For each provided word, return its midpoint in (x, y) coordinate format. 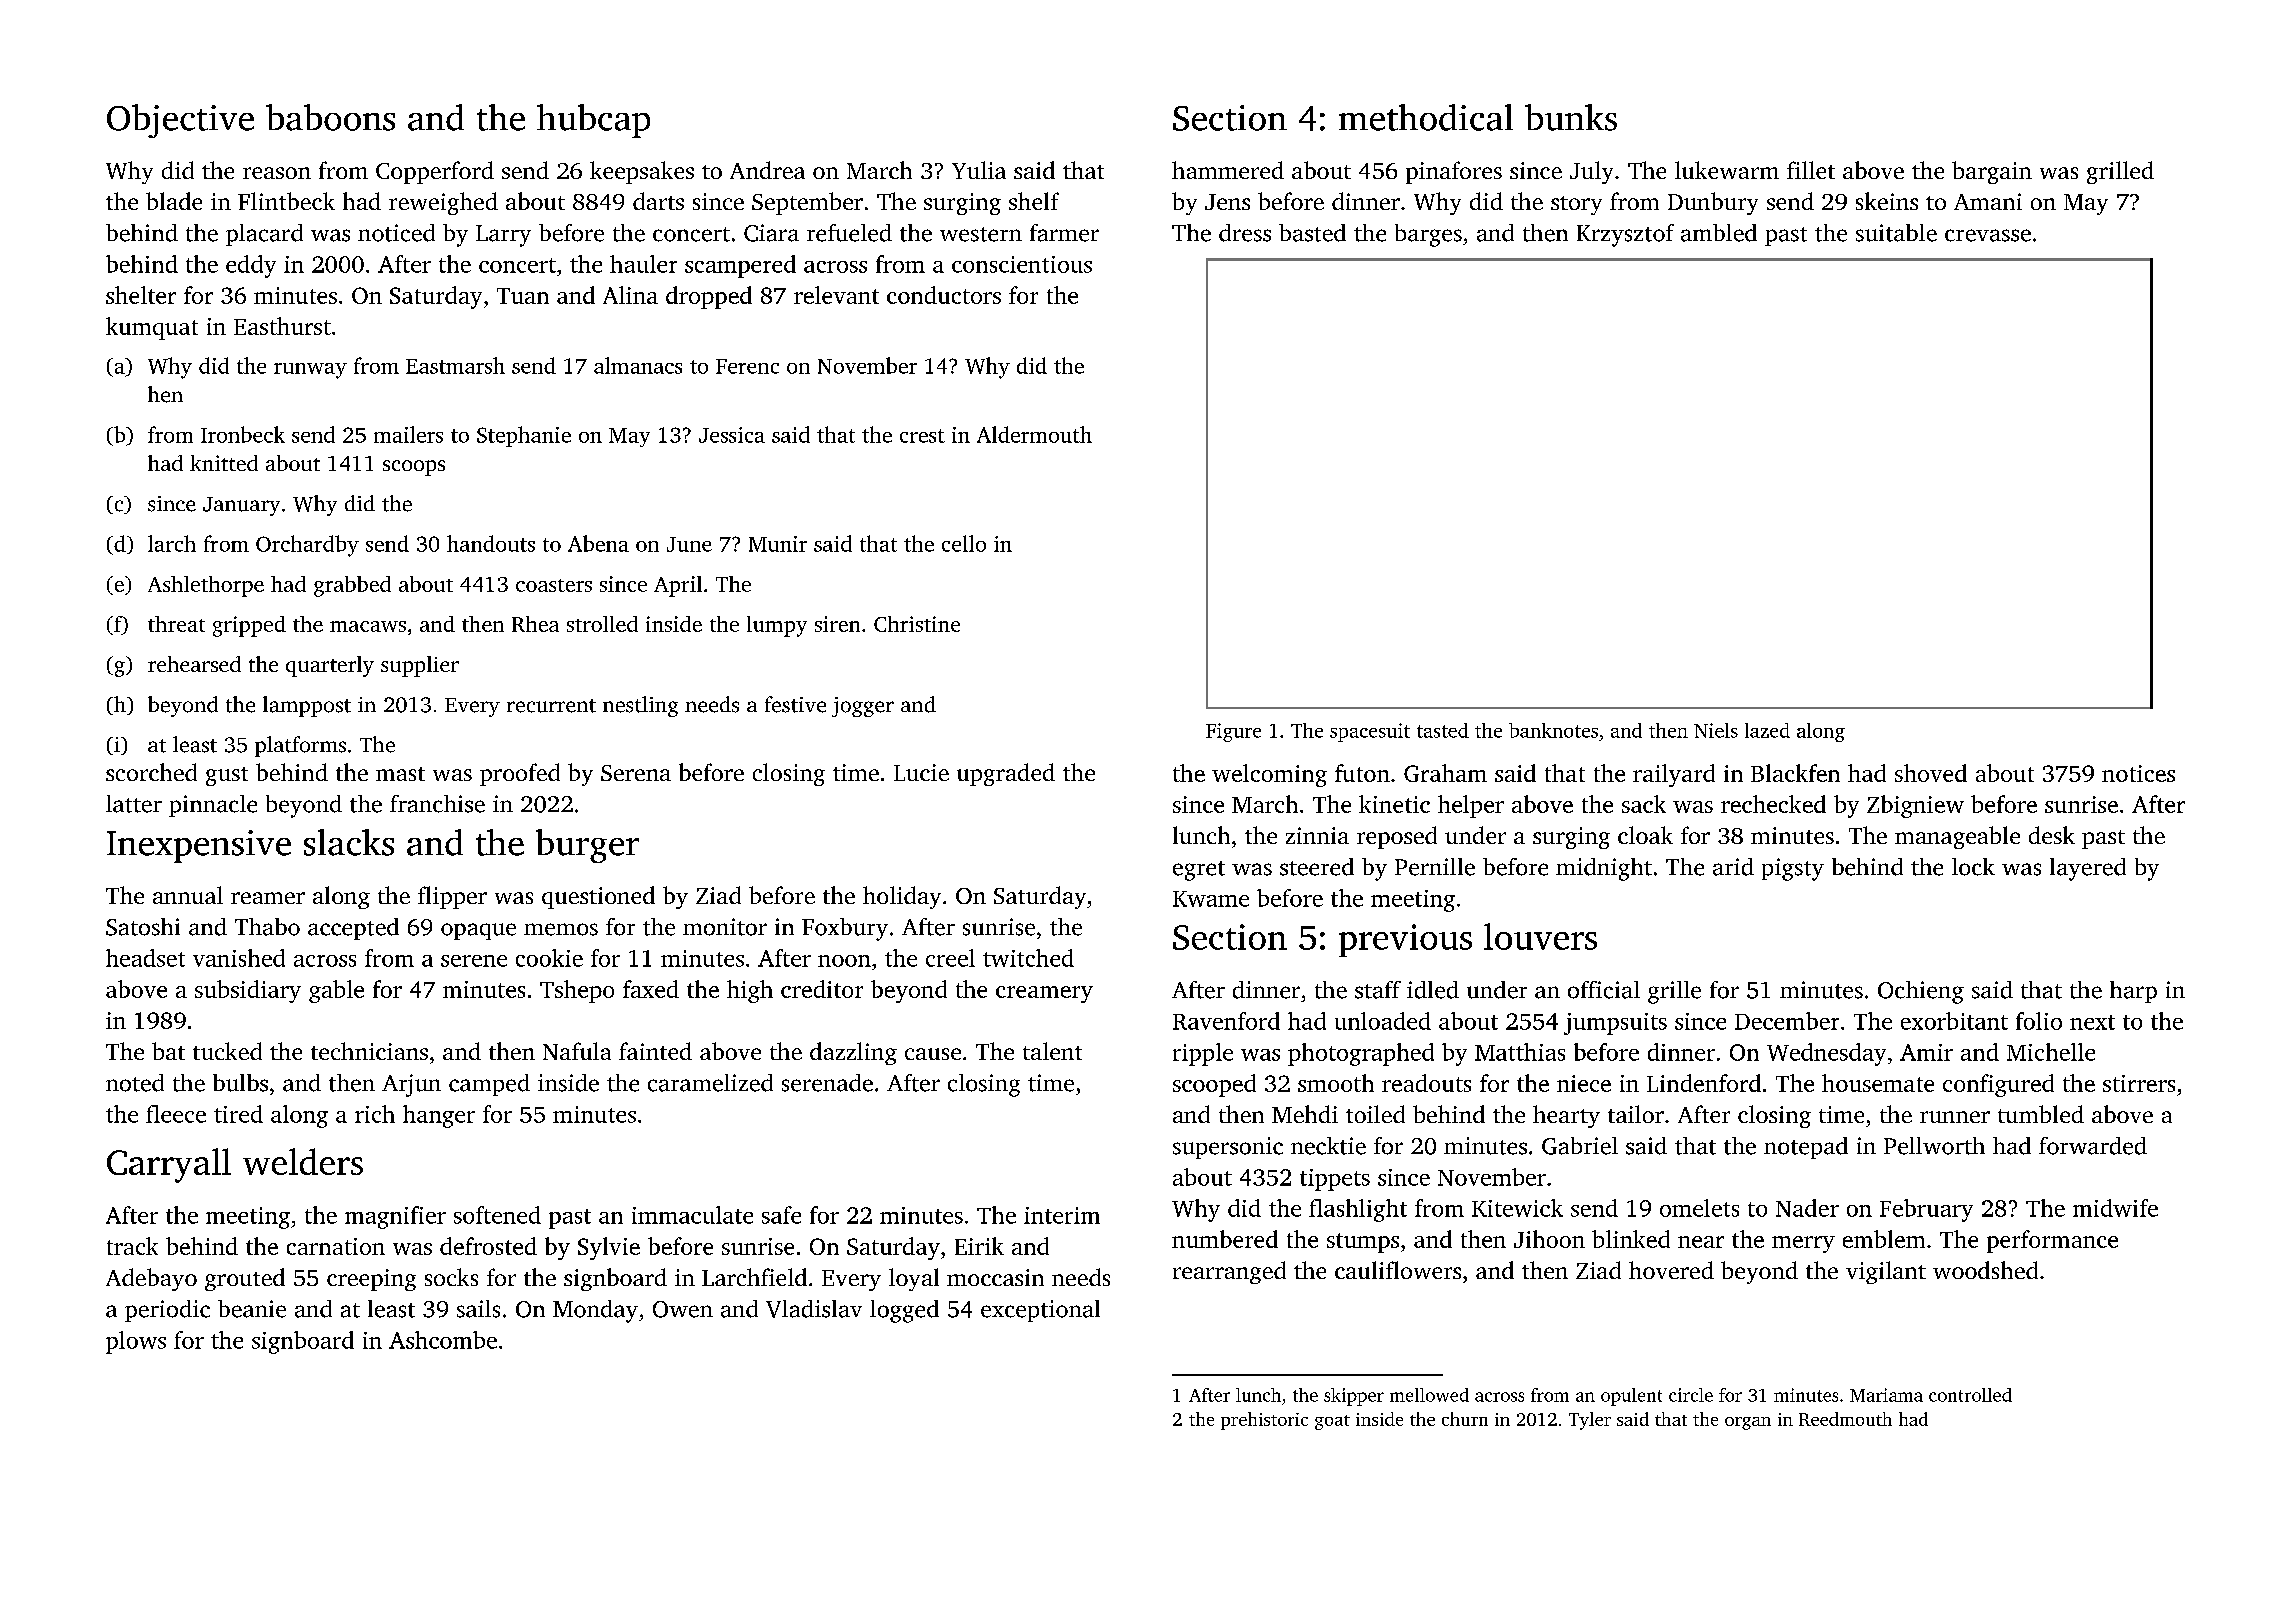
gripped (249, 626)
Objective (180, 121)
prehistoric (1264, 1421)
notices (2138, 773)
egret (1199, 871)
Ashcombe (443, 1340)
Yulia (979, 170)
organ (1748, 1423)
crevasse (1988, 235)
